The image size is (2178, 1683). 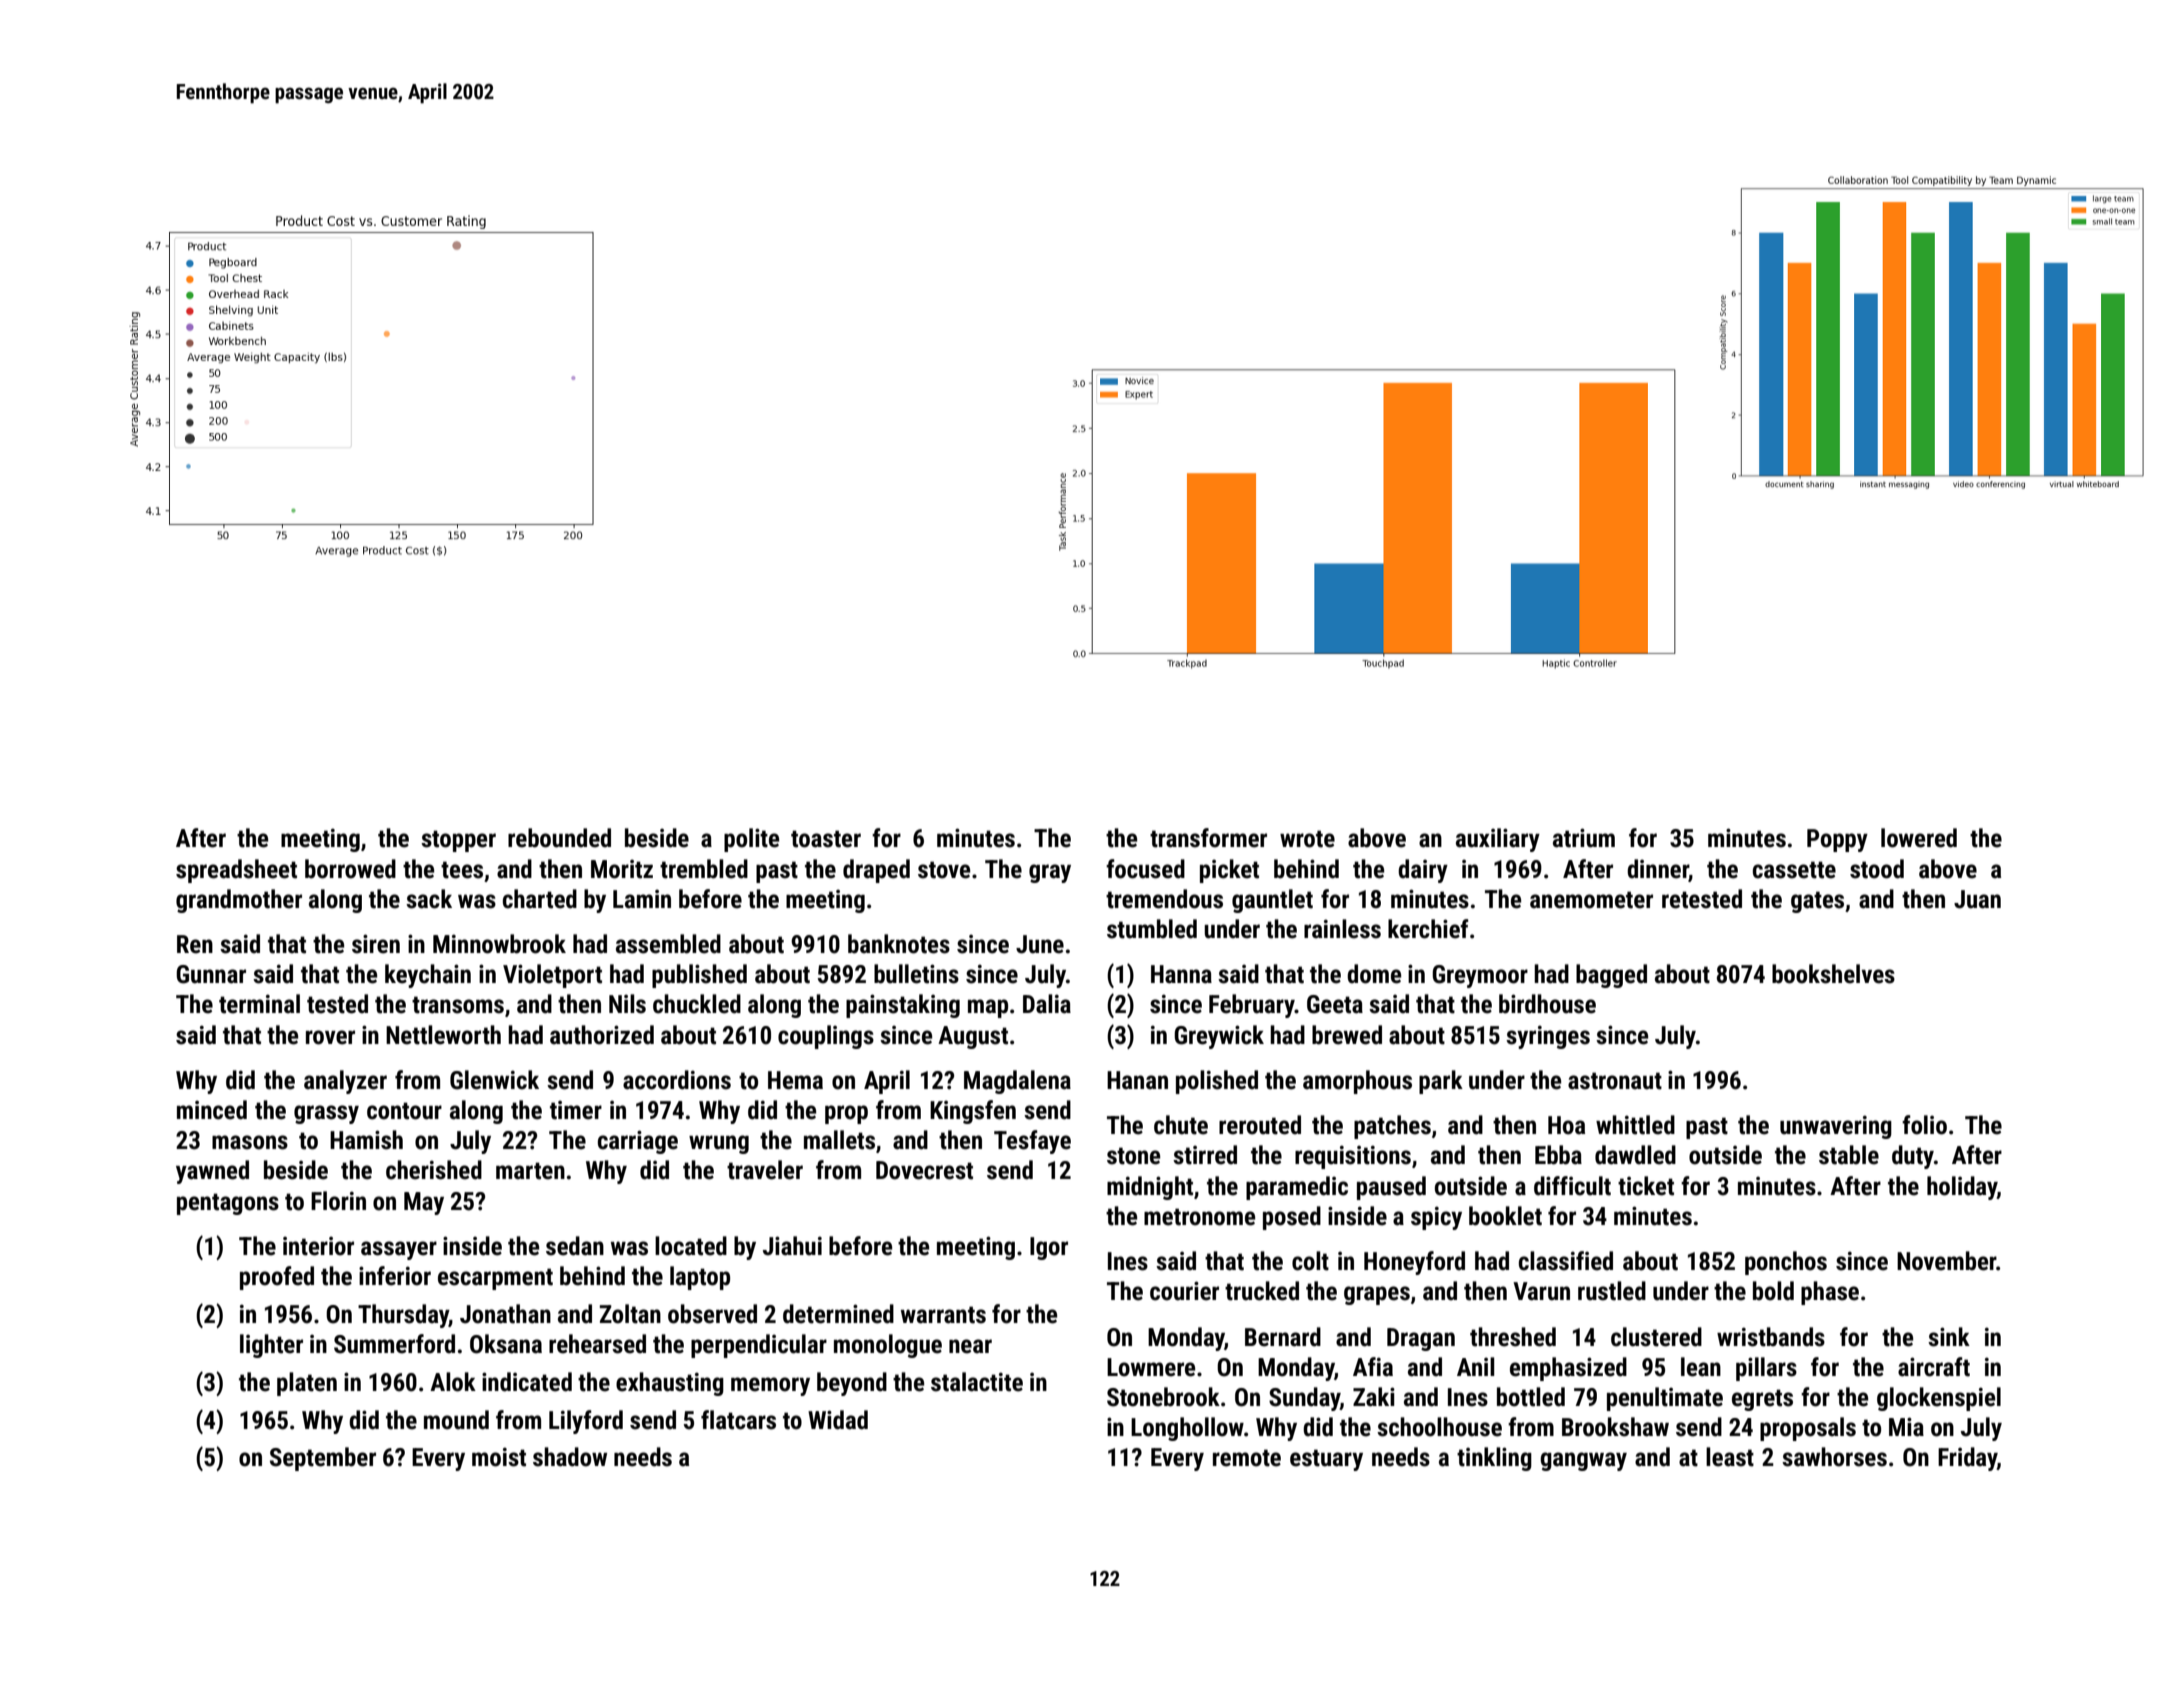 I want to click on lowered, so click(x=1919, y=838).
